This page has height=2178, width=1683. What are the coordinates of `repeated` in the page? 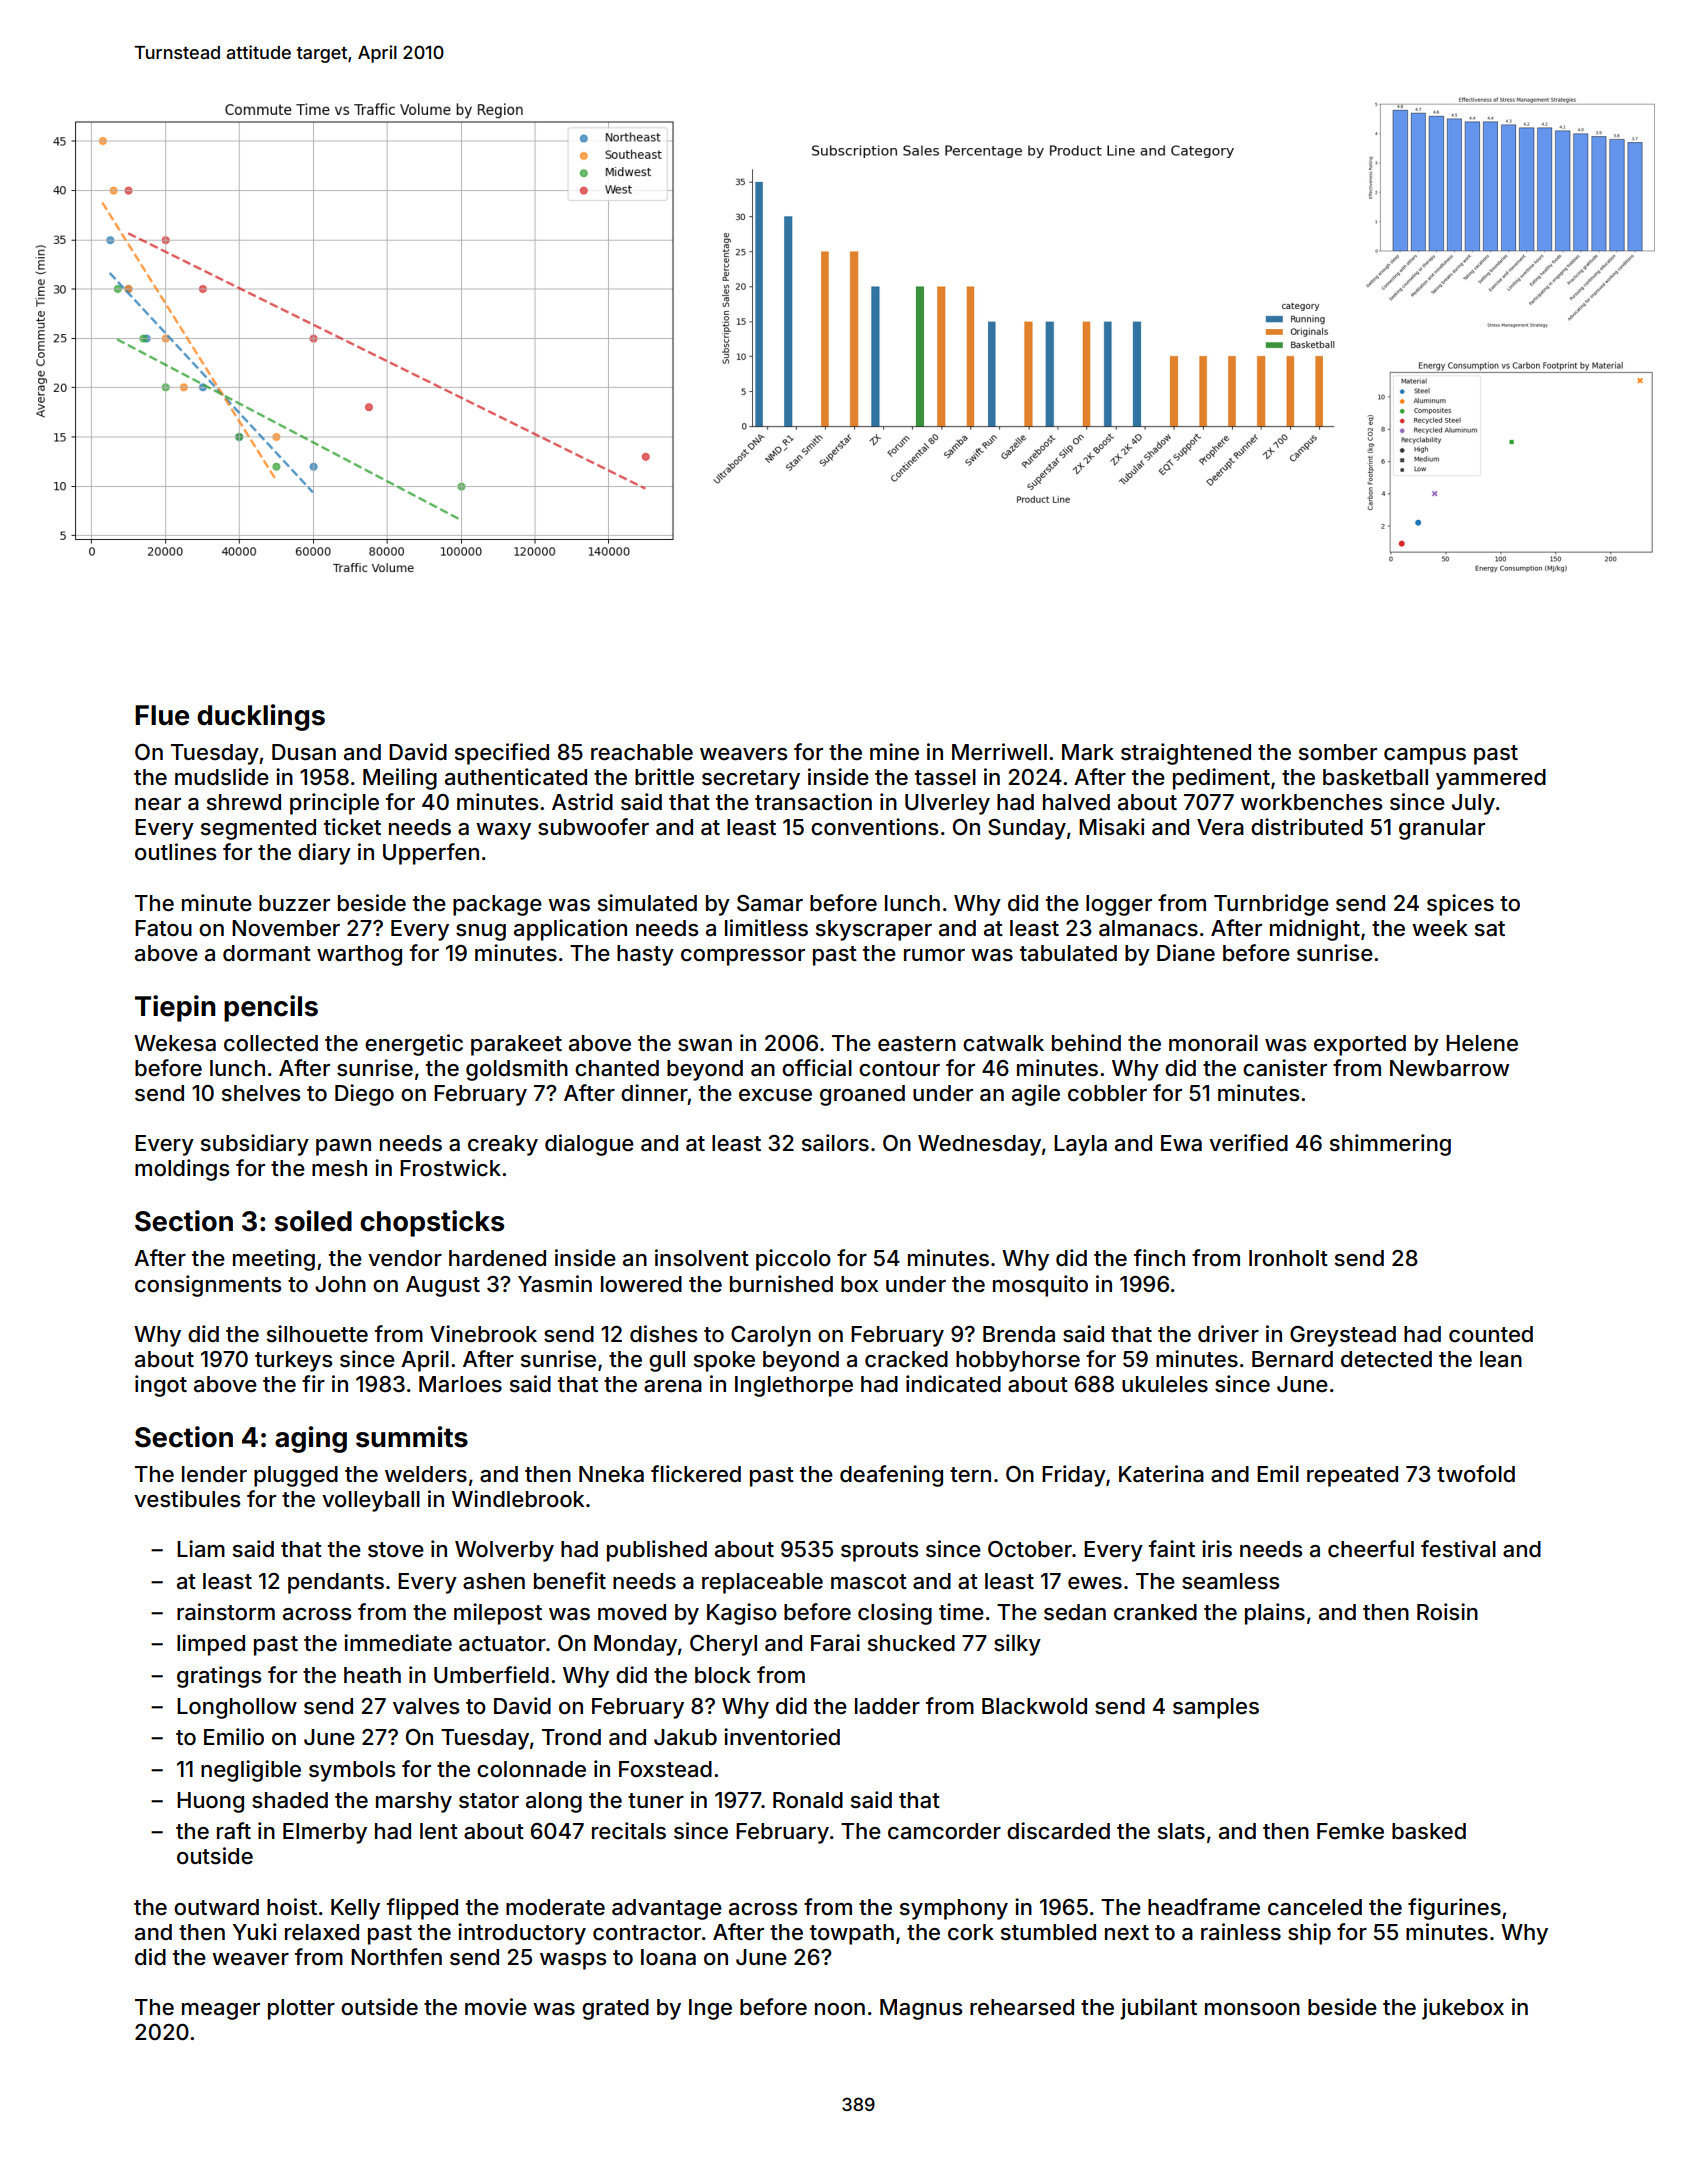 It's located at (1352, 1476).
